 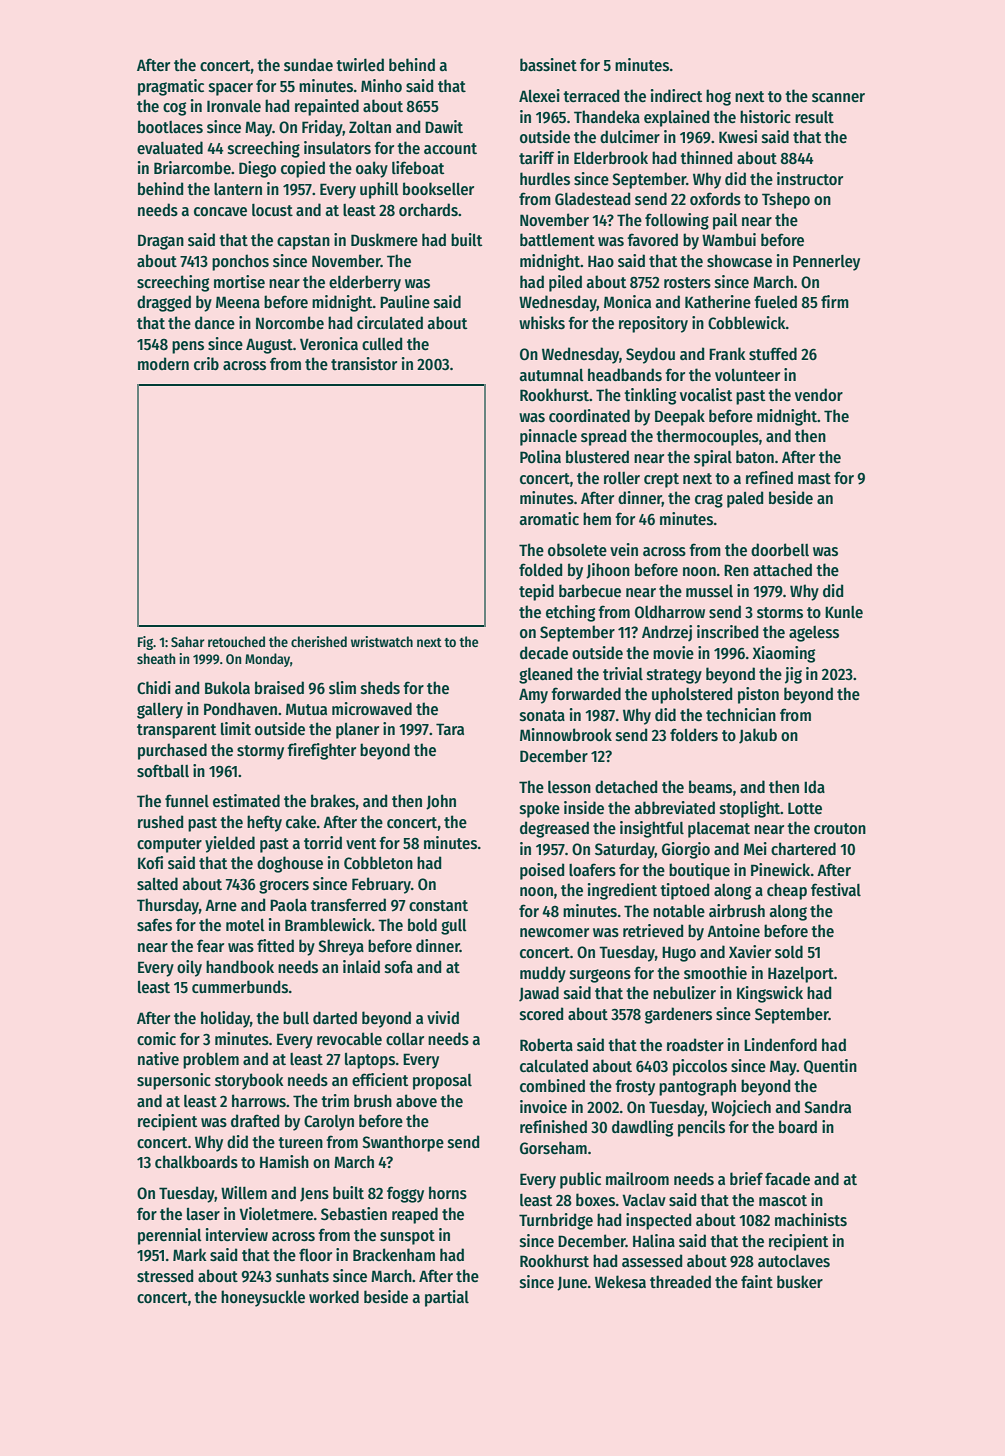 I want to click on Polina, so click(x=540, y=456).
